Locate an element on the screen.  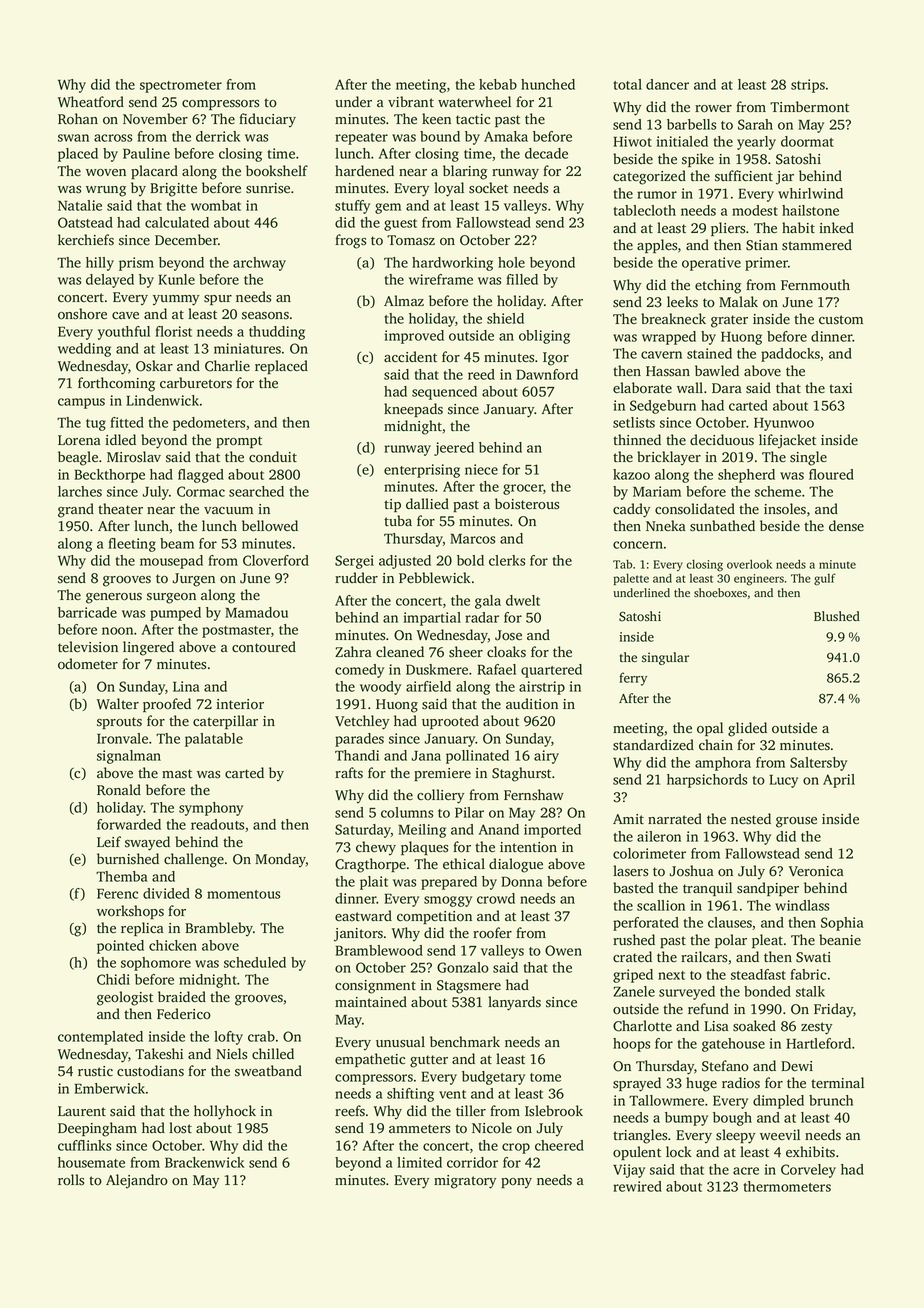
tablecloth is located at coordinates (645, 210).
